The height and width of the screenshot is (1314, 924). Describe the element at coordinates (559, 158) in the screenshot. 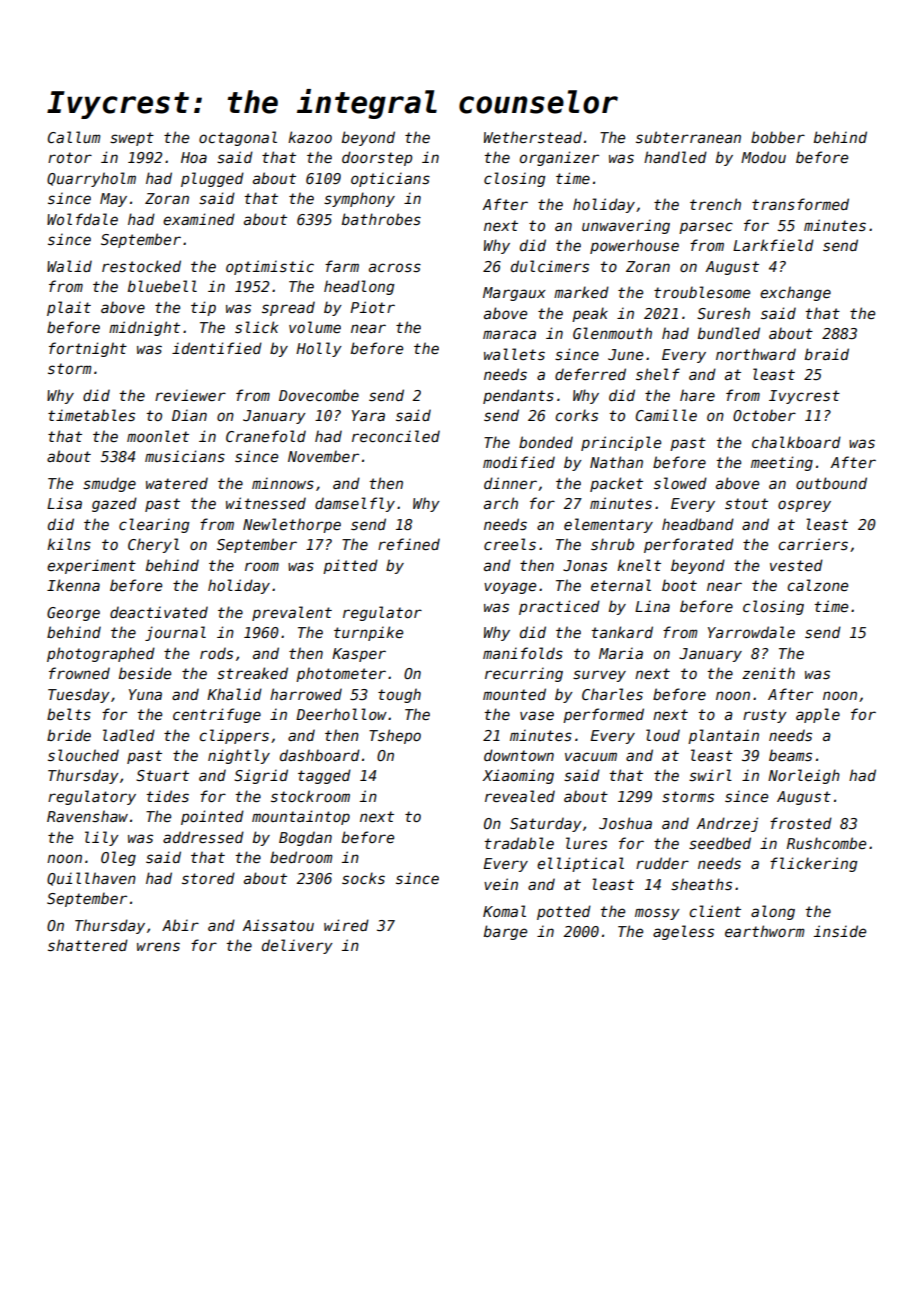

I see `organizer` at that location.
